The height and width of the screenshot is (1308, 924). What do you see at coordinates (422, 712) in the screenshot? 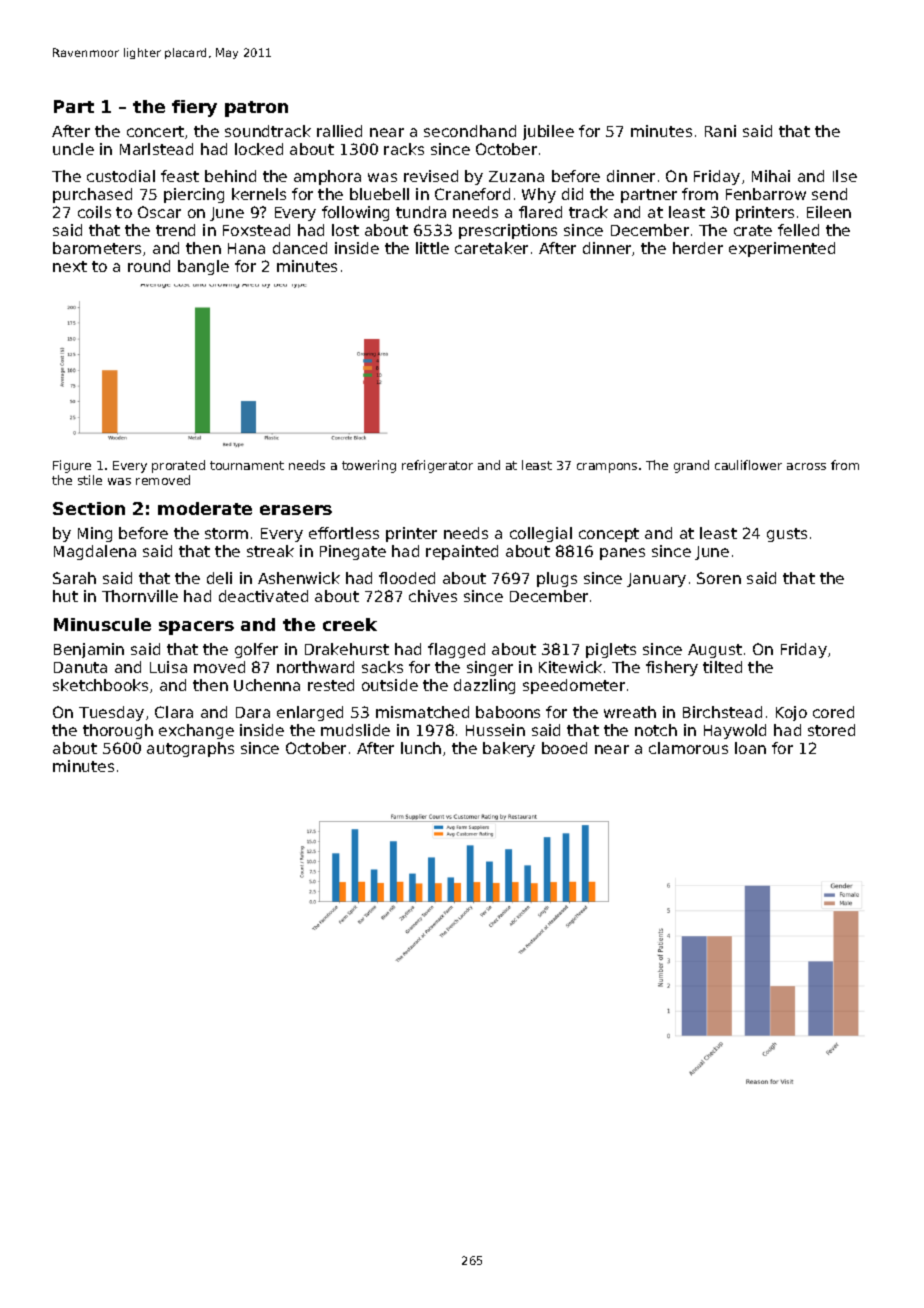
I see `mismatched` at bounding box center [422, 712].
